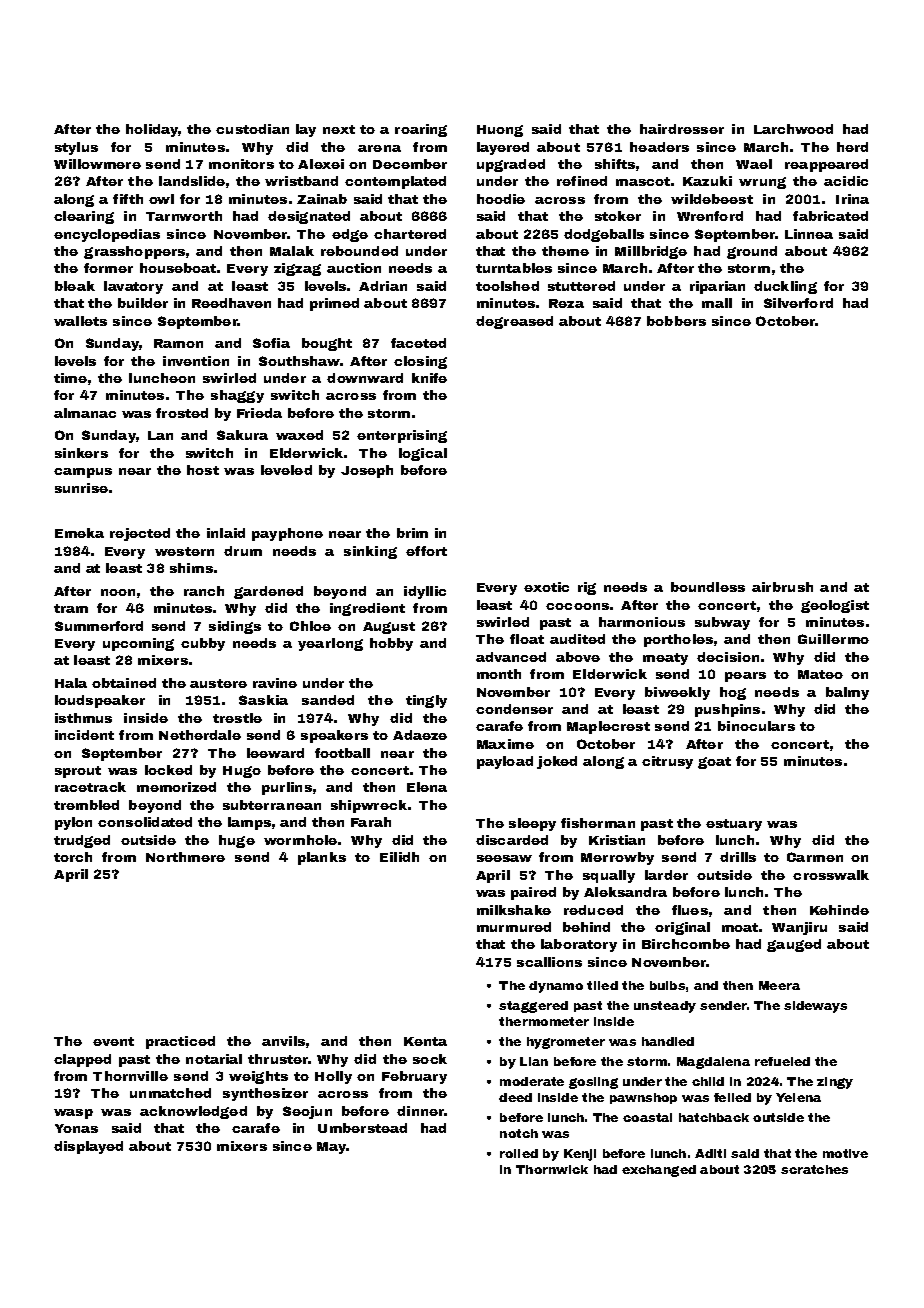  I want to click on Huong, so click(500, 131).
